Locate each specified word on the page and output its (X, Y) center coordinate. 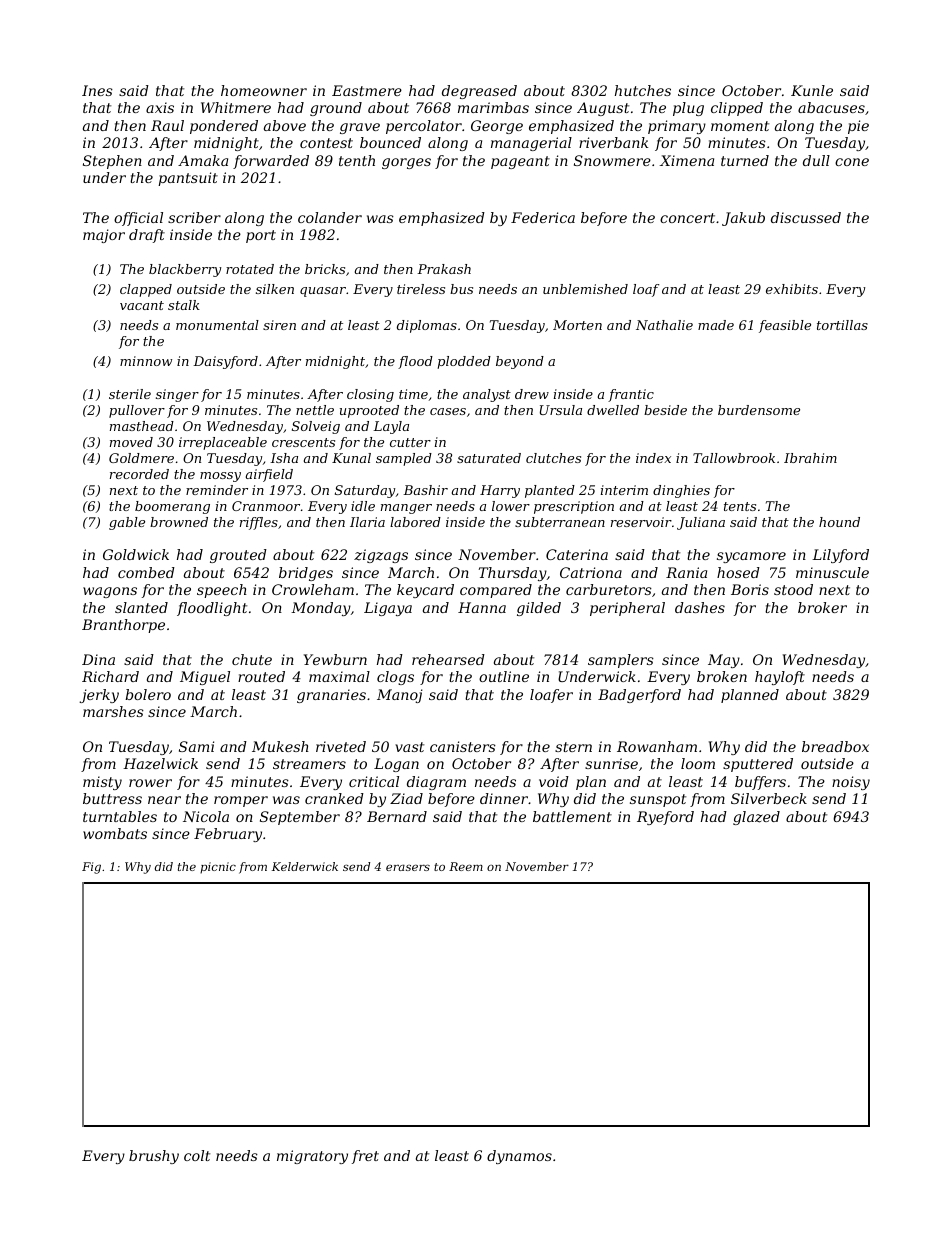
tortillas (842, 325)
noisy (851, 783)
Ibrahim (810, 458)
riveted (341, 746)
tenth (357, 160)
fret (365, 1157)
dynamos (519, 1157)
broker (822, 607)
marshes (113, 711)
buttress (112, 798)
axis (160, 107)
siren (279, 325)
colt (197, 1155)
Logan (396, 765)
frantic (631, 395)
